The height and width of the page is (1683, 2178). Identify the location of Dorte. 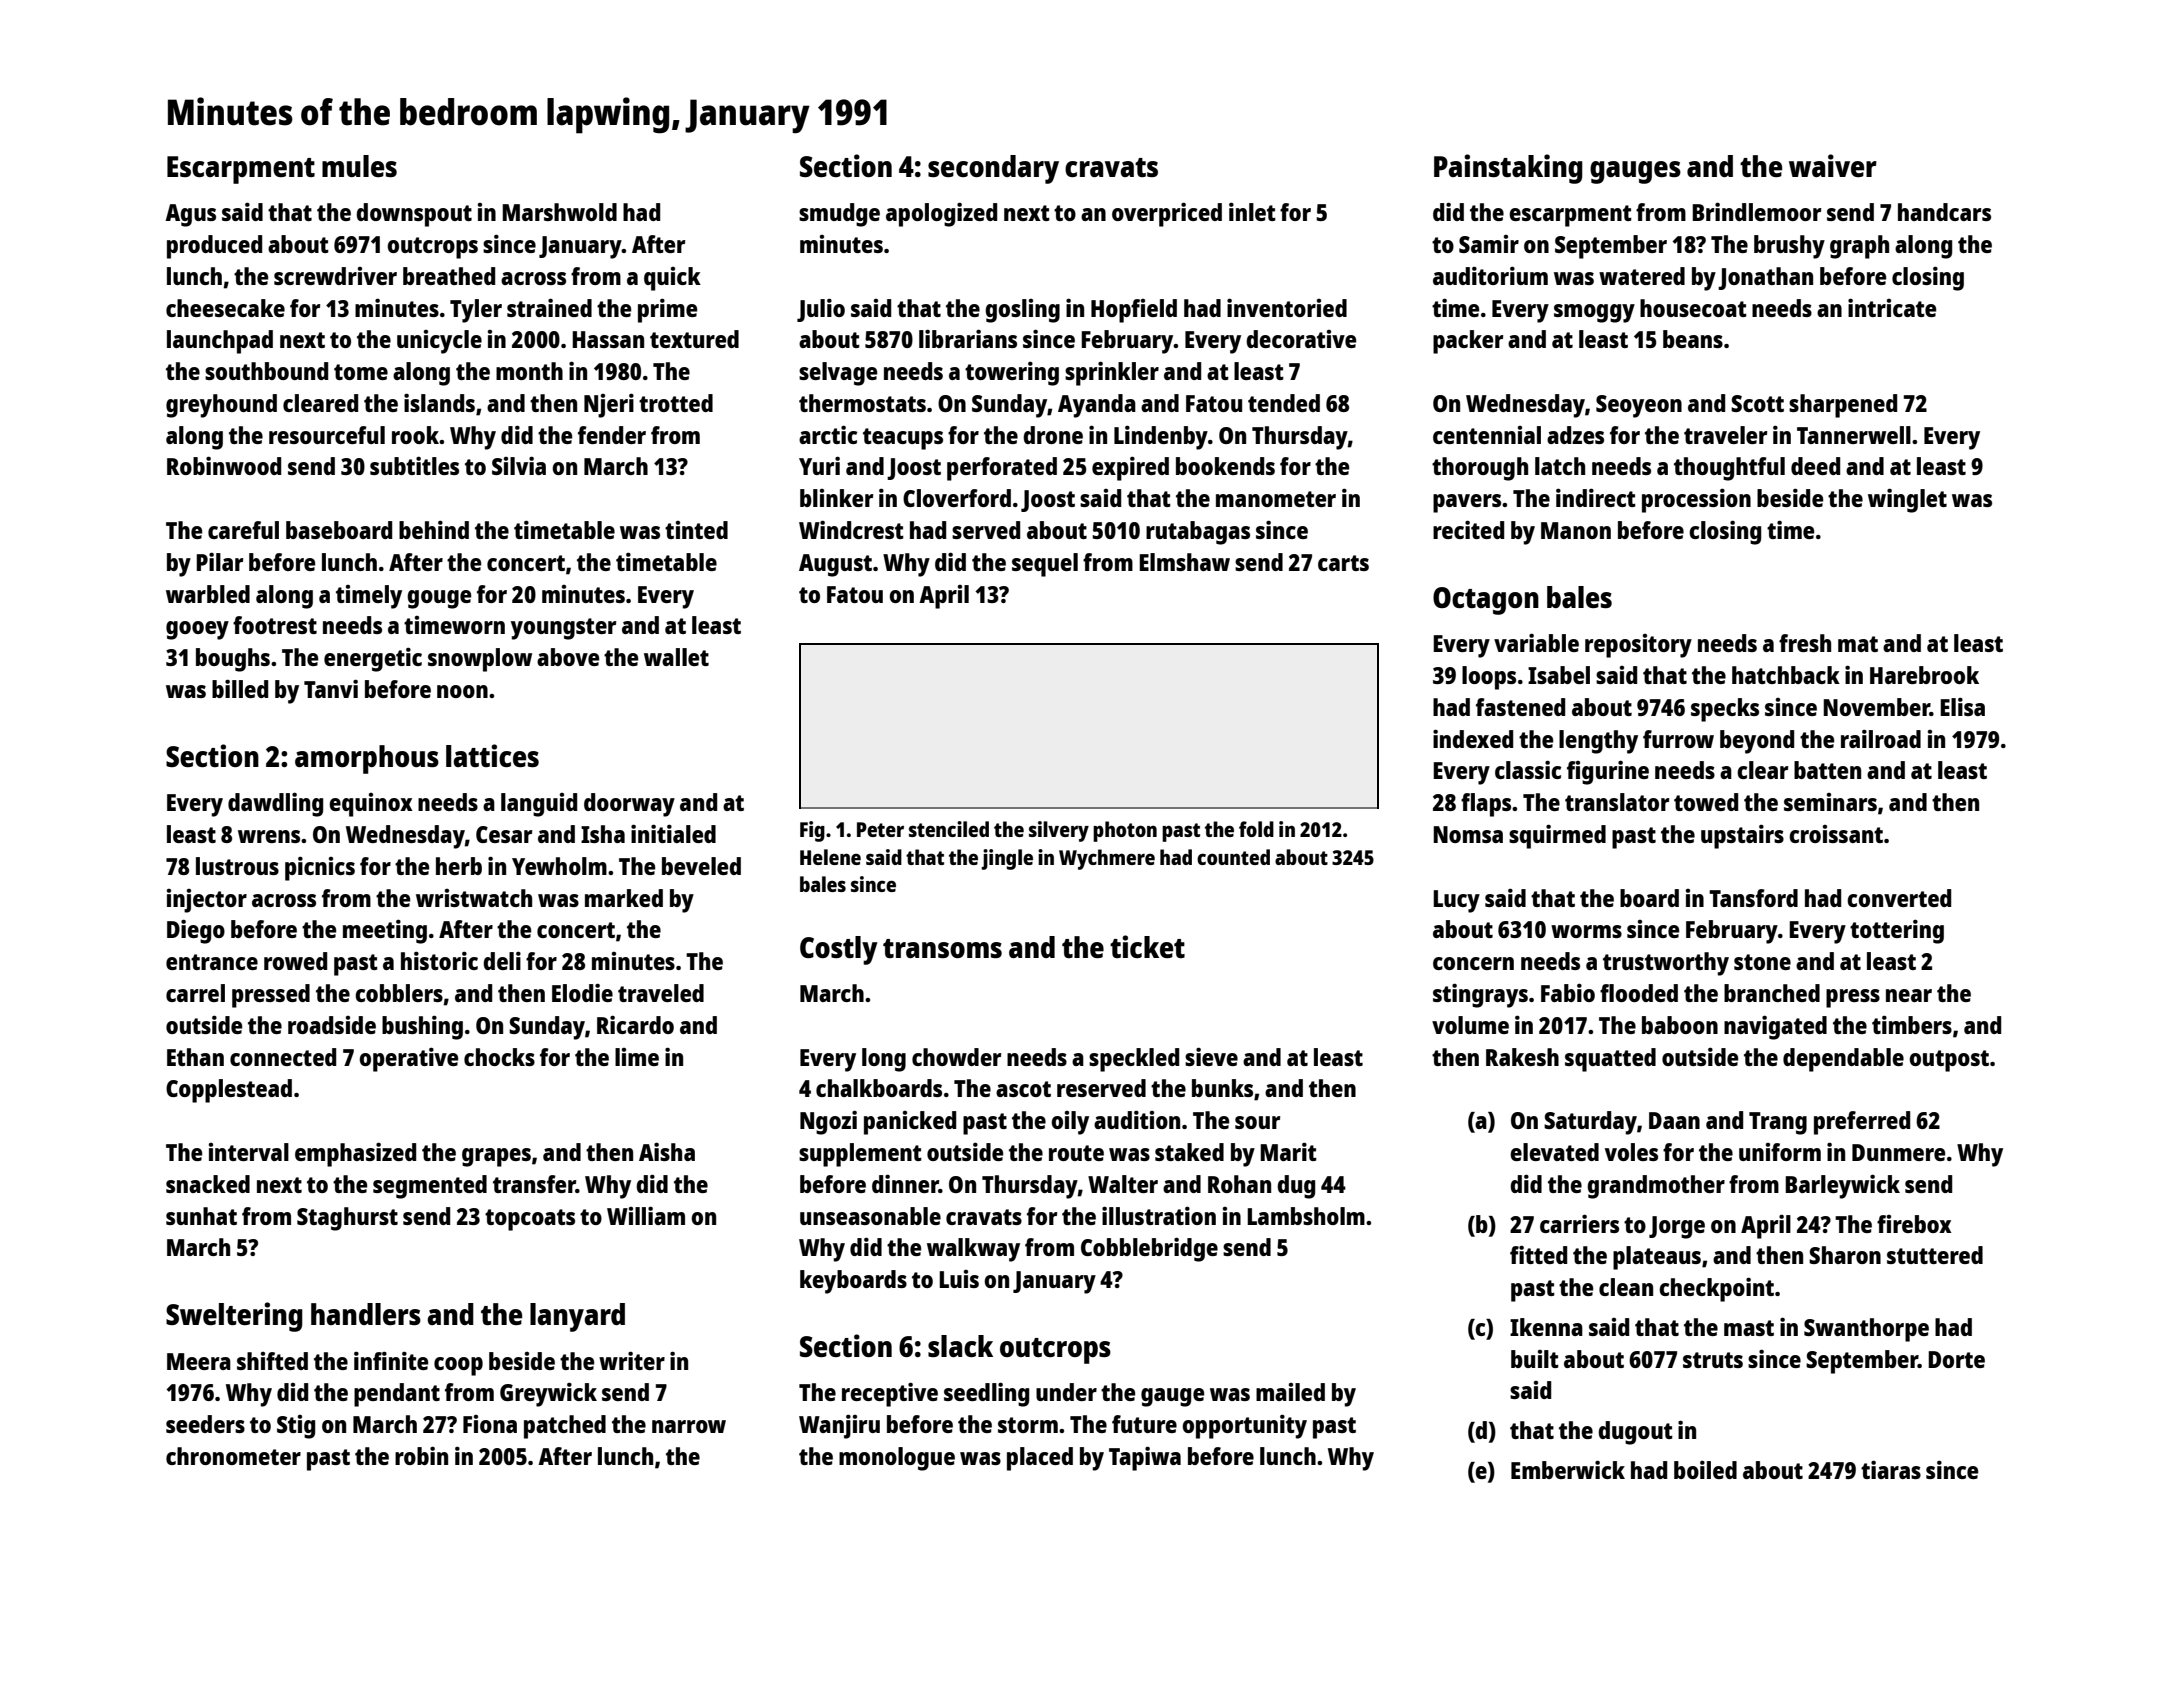
(1956, 1359).
